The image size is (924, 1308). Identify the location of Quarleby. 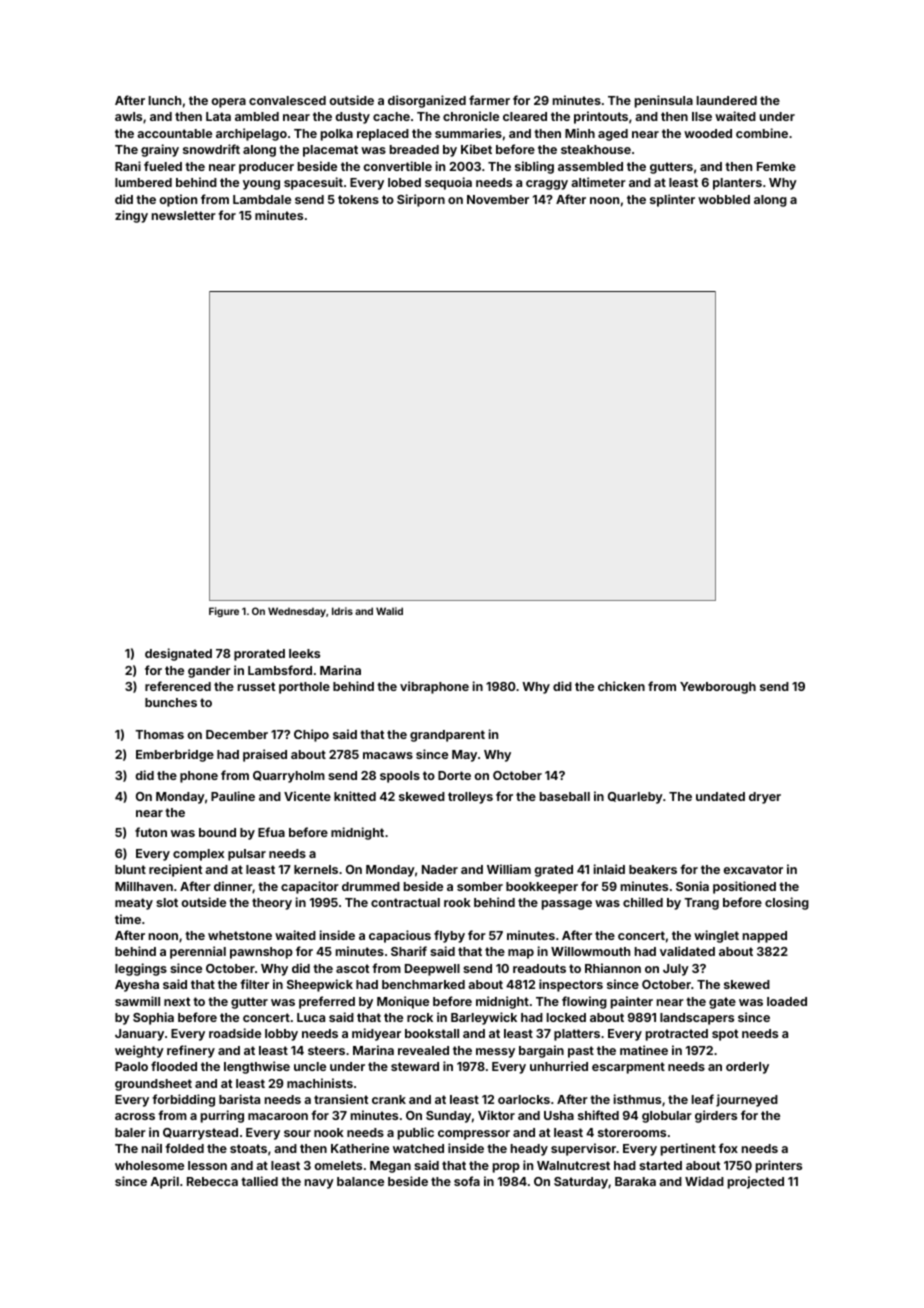
(635, 798).
